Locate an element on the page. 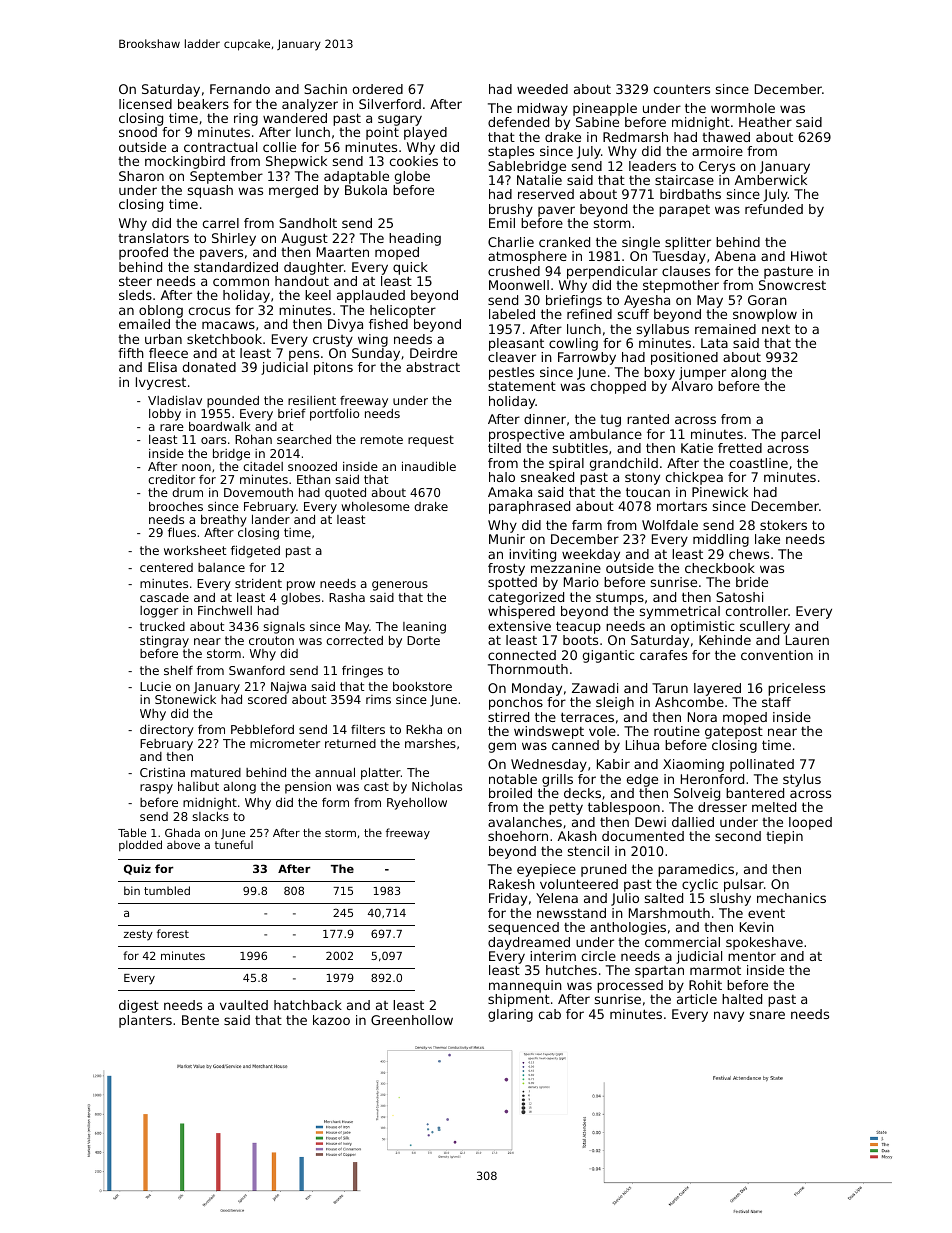 The height and width of the page is (1233, 952). second is located at coordinates (738, 836).
